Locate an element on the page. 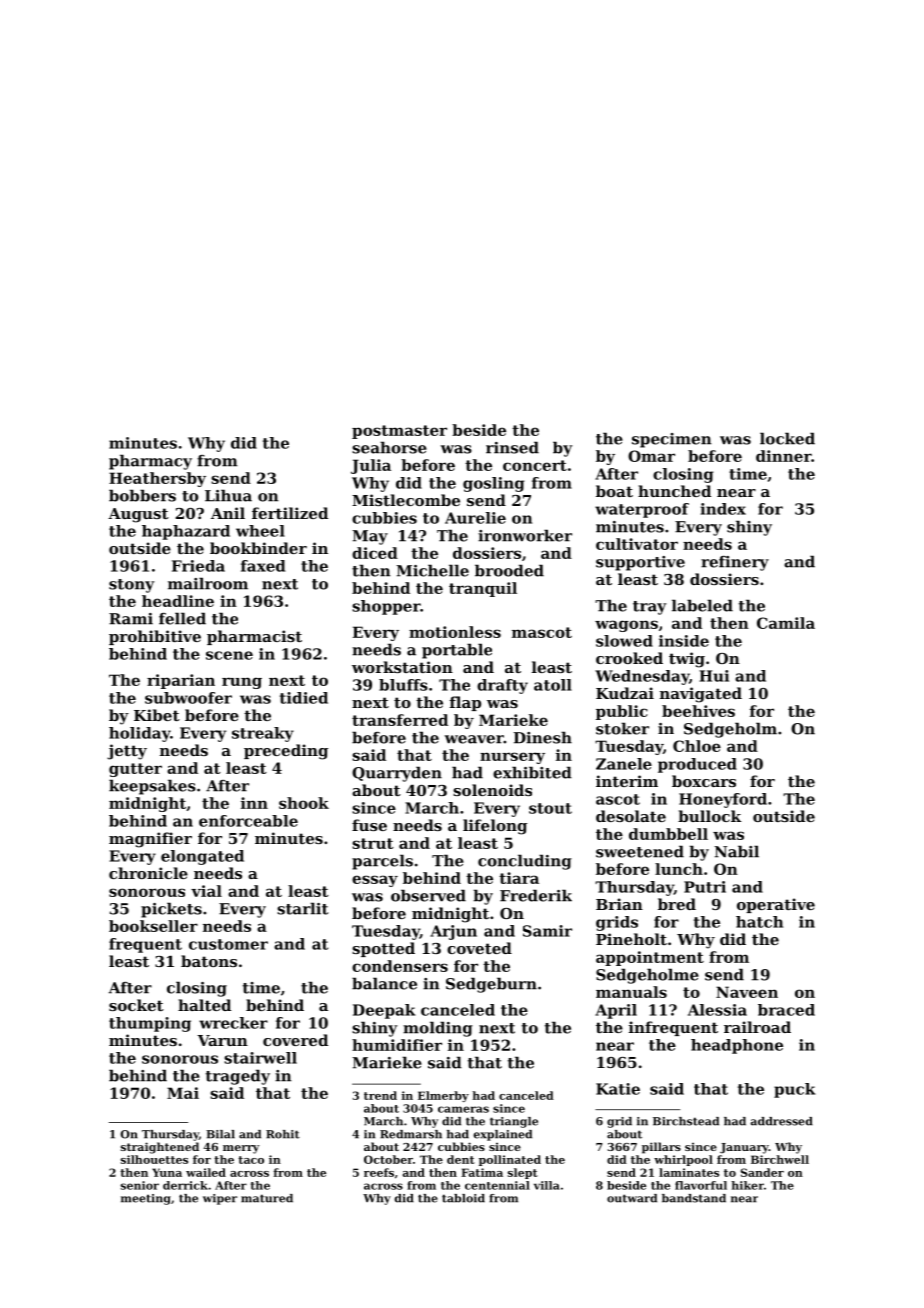  tragedy is located at coordinates (238, 1077).
